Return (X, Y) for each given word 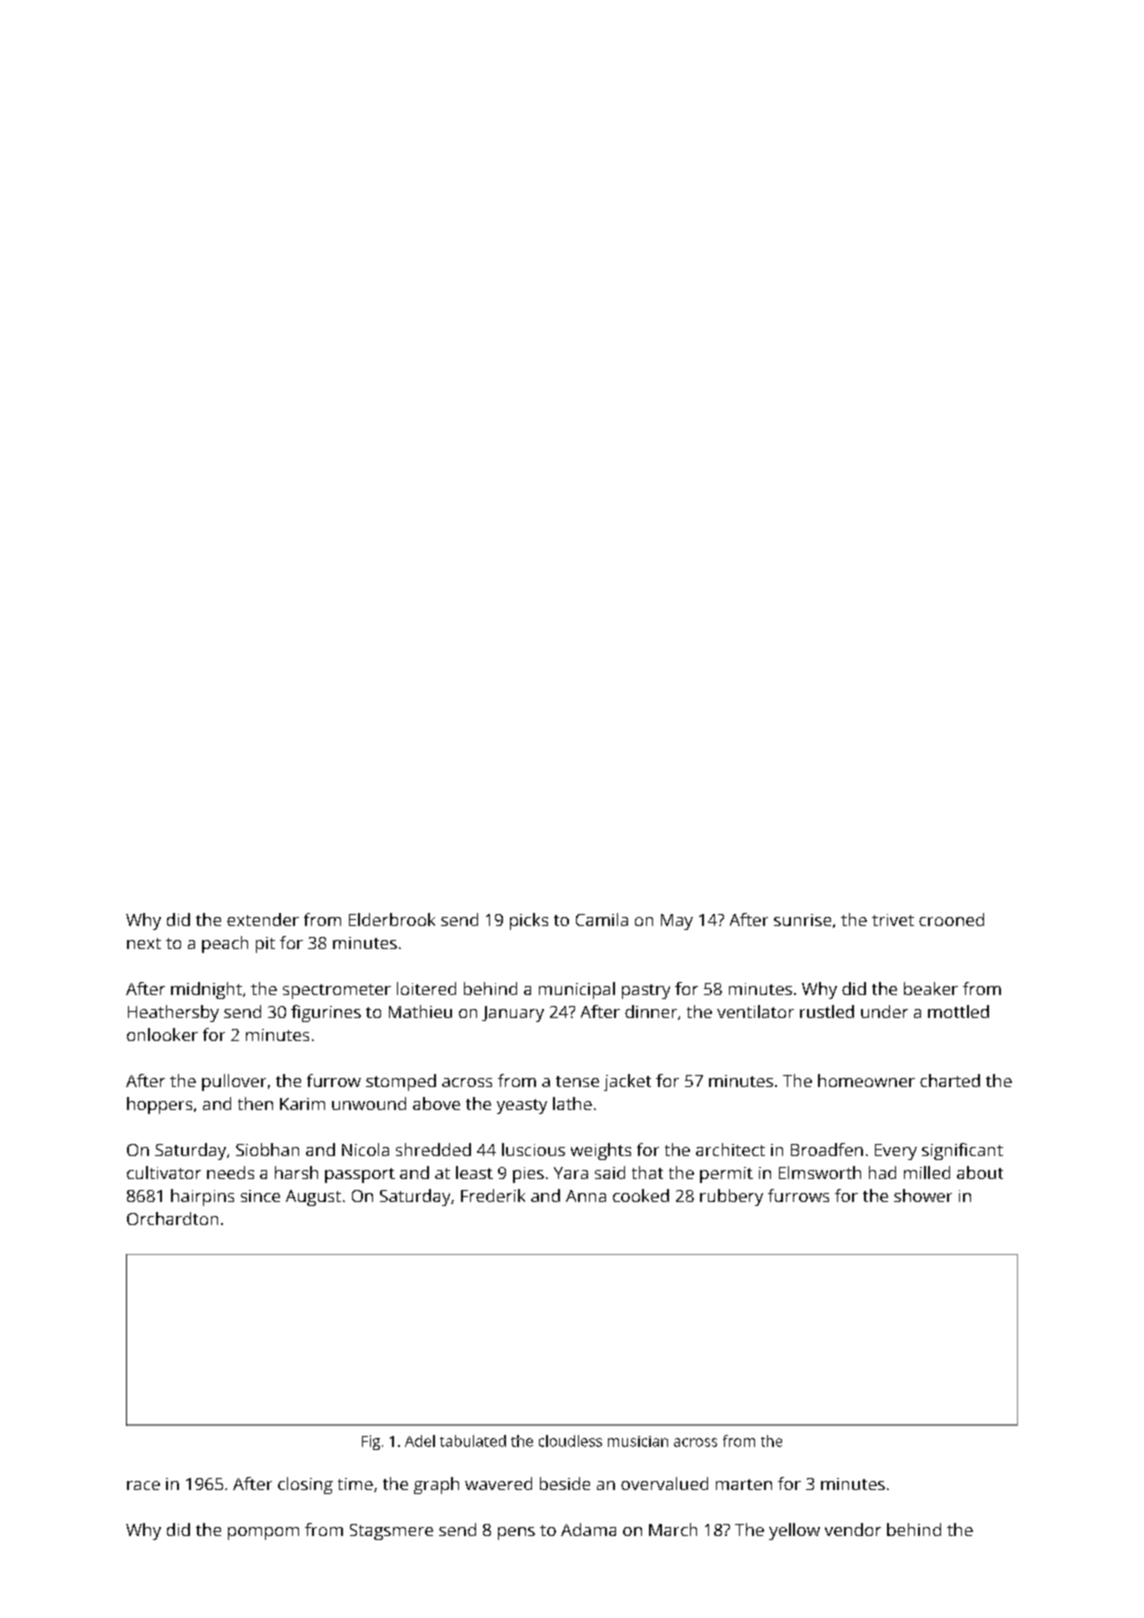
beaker (931, 988)
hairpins (202, 1197)
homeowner (866, 1080)
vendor (853, 1529)
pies (528, 1175)
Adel (420, 1441)
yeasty (522, 1106)
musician (638, 1441)
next (144, 943)
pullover (234, 1082)
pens (516, 1533)
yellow (794, 1531)
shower (923, 1195)
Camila (602, 919)
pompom (263, 1533)
